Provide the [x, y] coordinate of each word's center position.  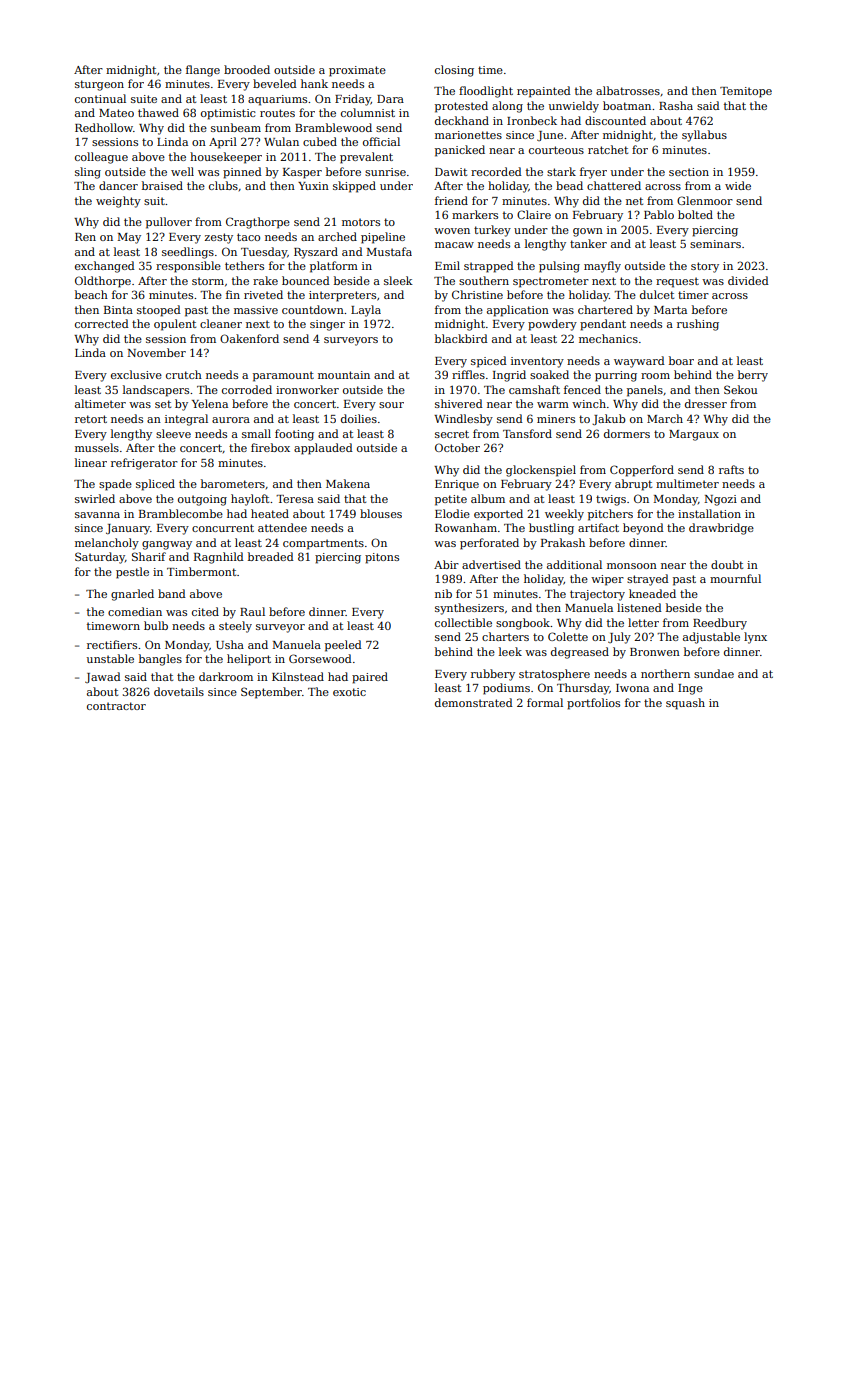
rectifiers [112, 644]
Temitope [746, 92]
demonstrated [474, 702]
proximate [357, 71]
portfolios [593, 704]
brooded [247, 69]
